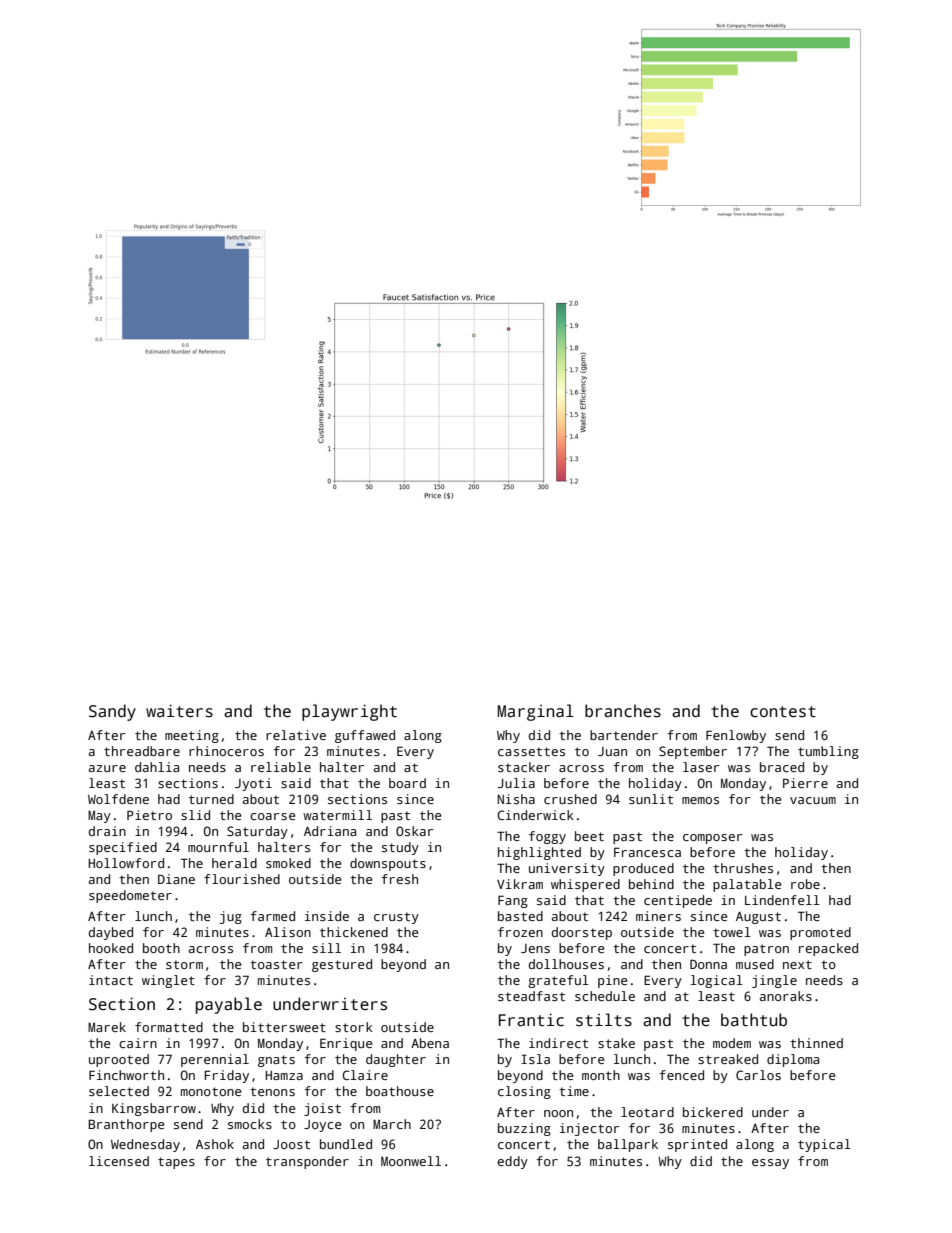 The height and width of the screenshot is (1233, 952). What do you see at coordinates (623, 711) in the screenshot?
I see `branches` at bounding box center [623, 711].
